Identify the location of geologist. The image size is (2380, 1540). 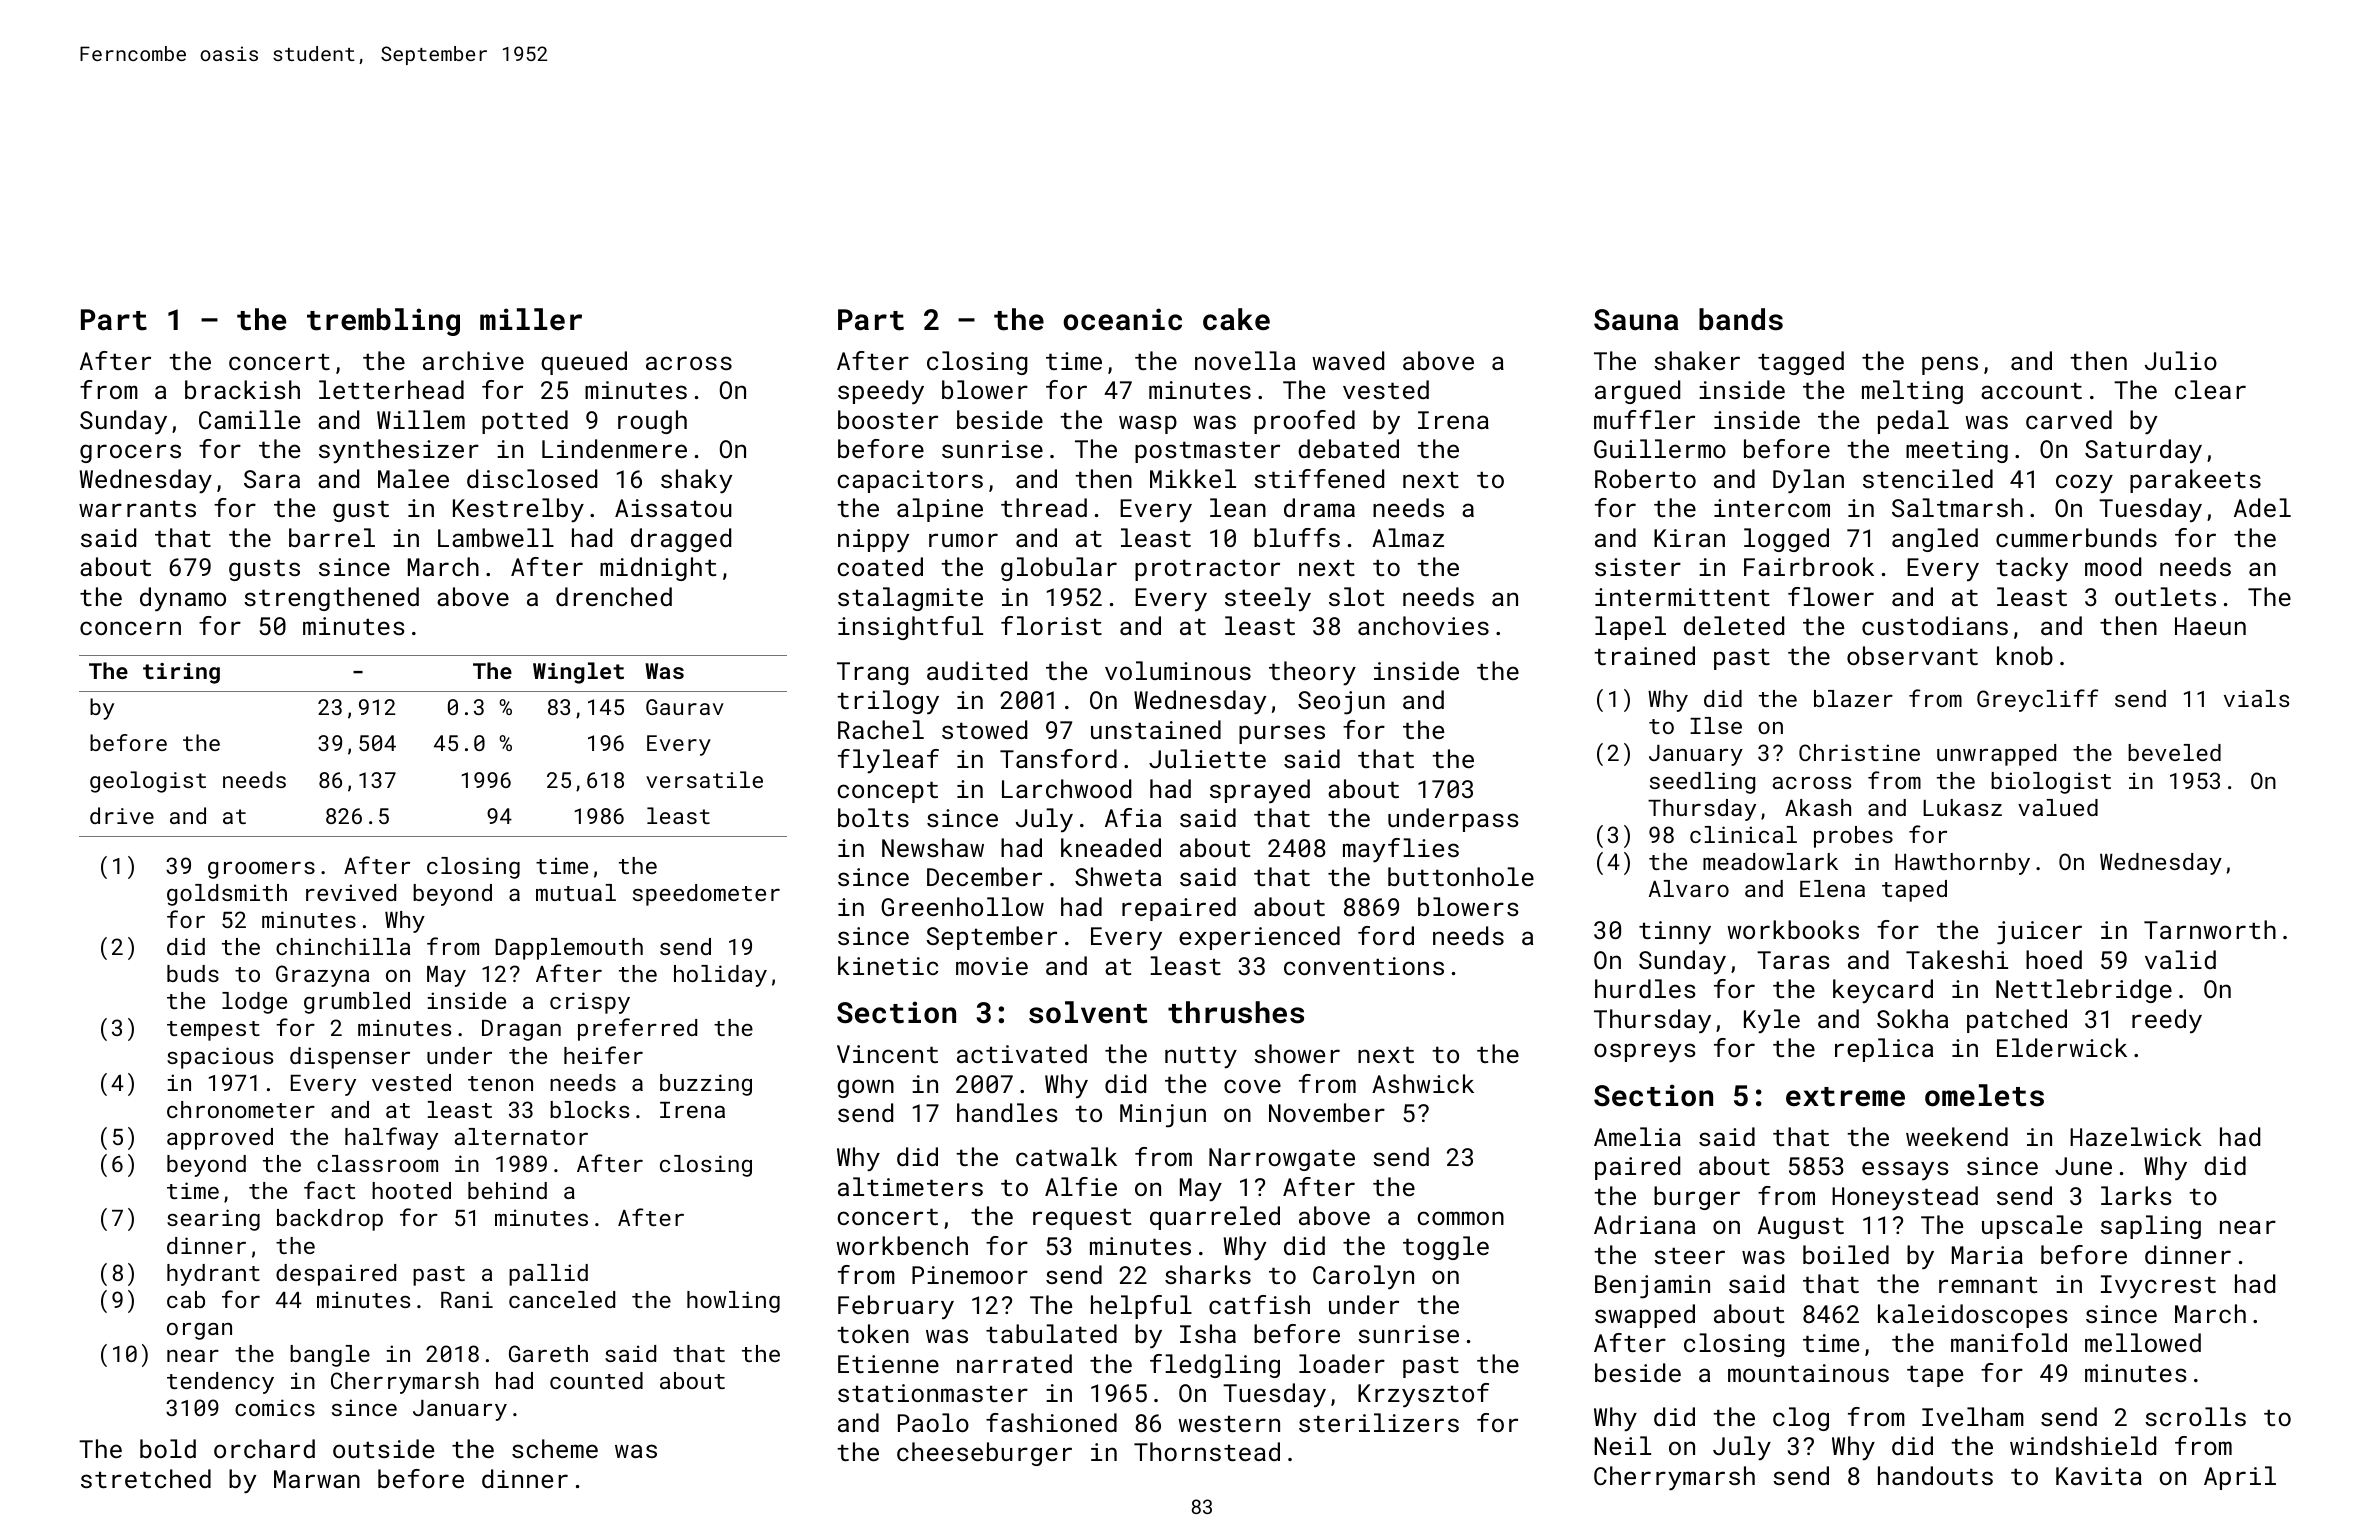
(148, 782).
